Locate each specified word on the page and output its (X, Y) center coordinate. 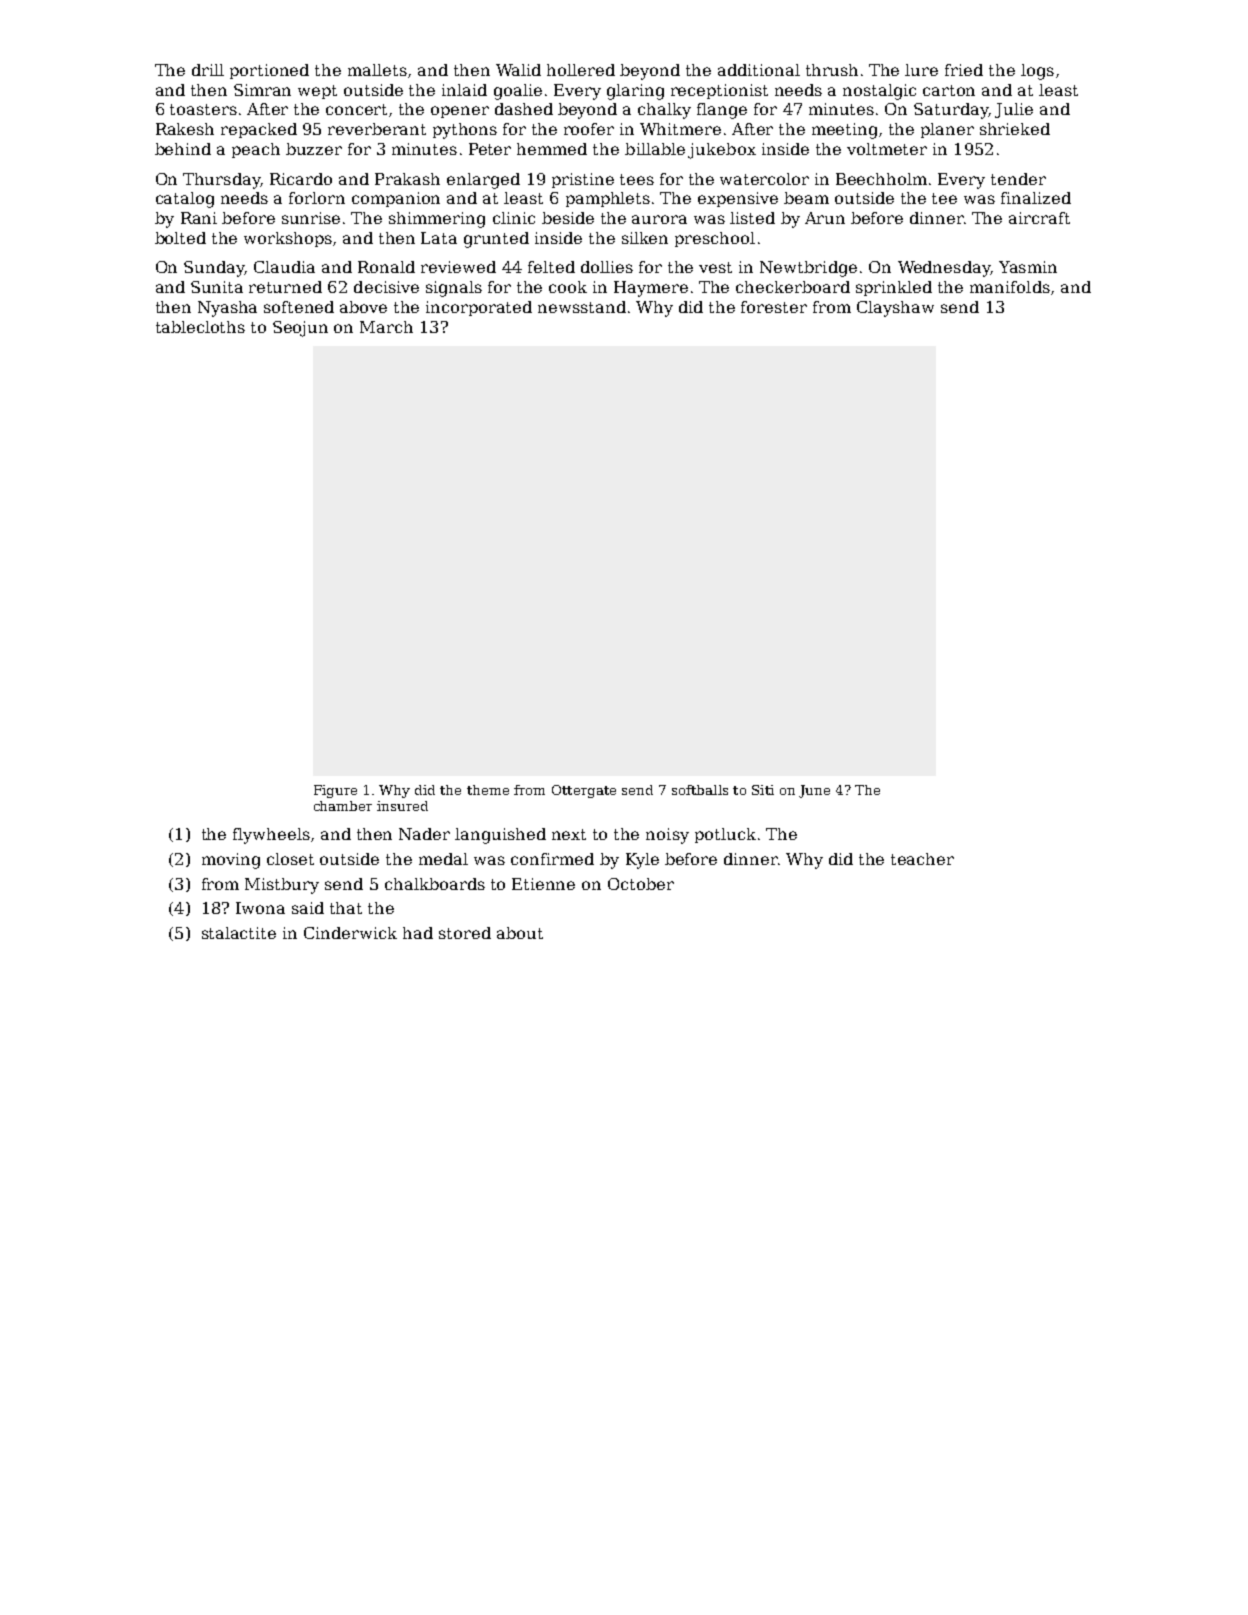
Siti (763, 790)
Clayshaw (895, 309)
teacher (922, 859)
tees (637, 179)
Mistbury (282, 886)
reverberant (377, 129)
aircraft (1039, 218)
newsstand (582, 307)
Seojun (300, 329)
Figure (335, 791)
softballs (700, 790)
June (814, 791)
